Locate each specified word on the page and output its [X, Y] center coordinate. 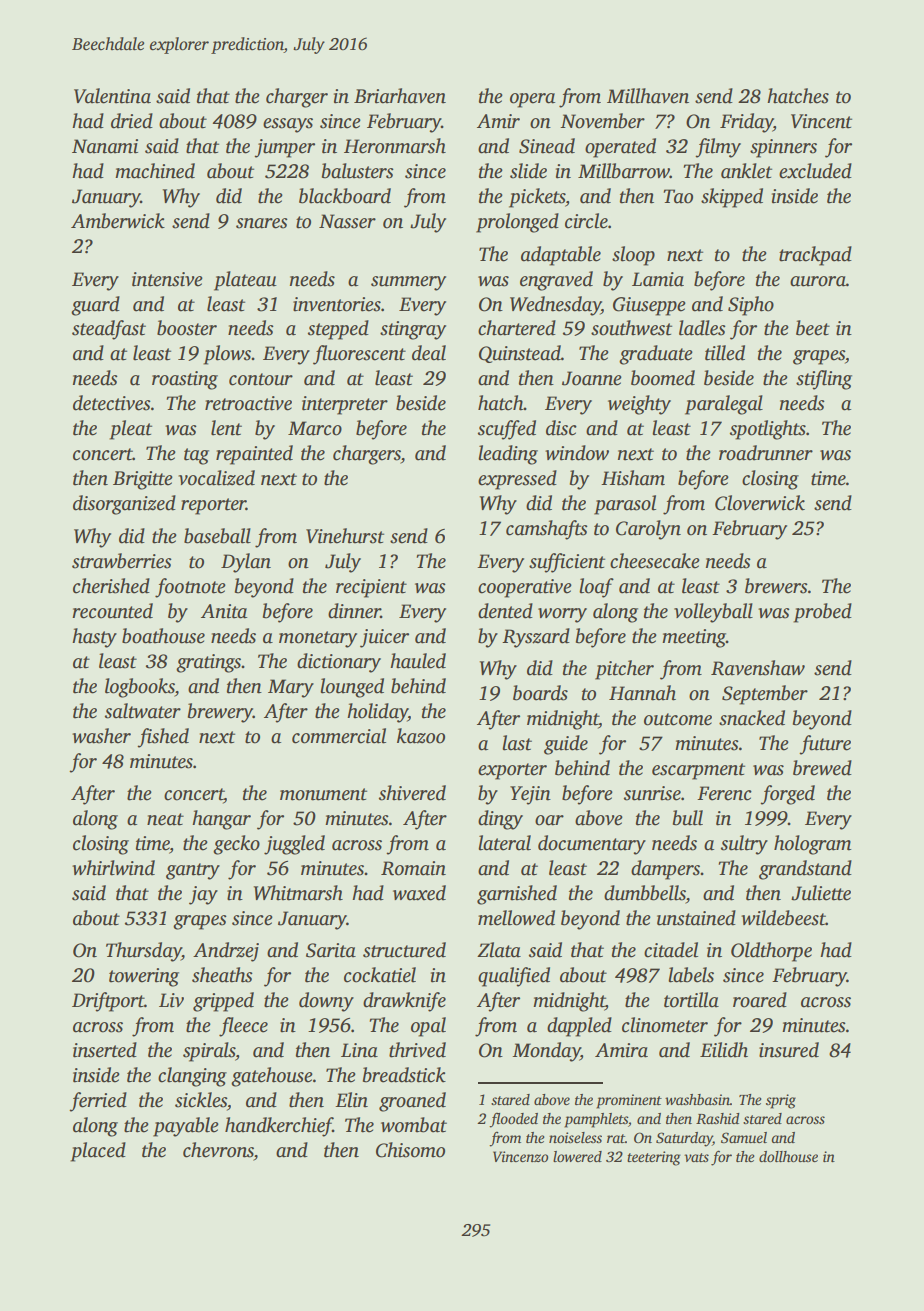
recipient [371, 588]
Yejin [530, 795]
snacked [752, 718]
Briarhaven [400, 96]
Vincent [821, 121]
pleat [130, 430]
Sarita [331, 950]
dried [132, 121]
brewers [776, 586]
